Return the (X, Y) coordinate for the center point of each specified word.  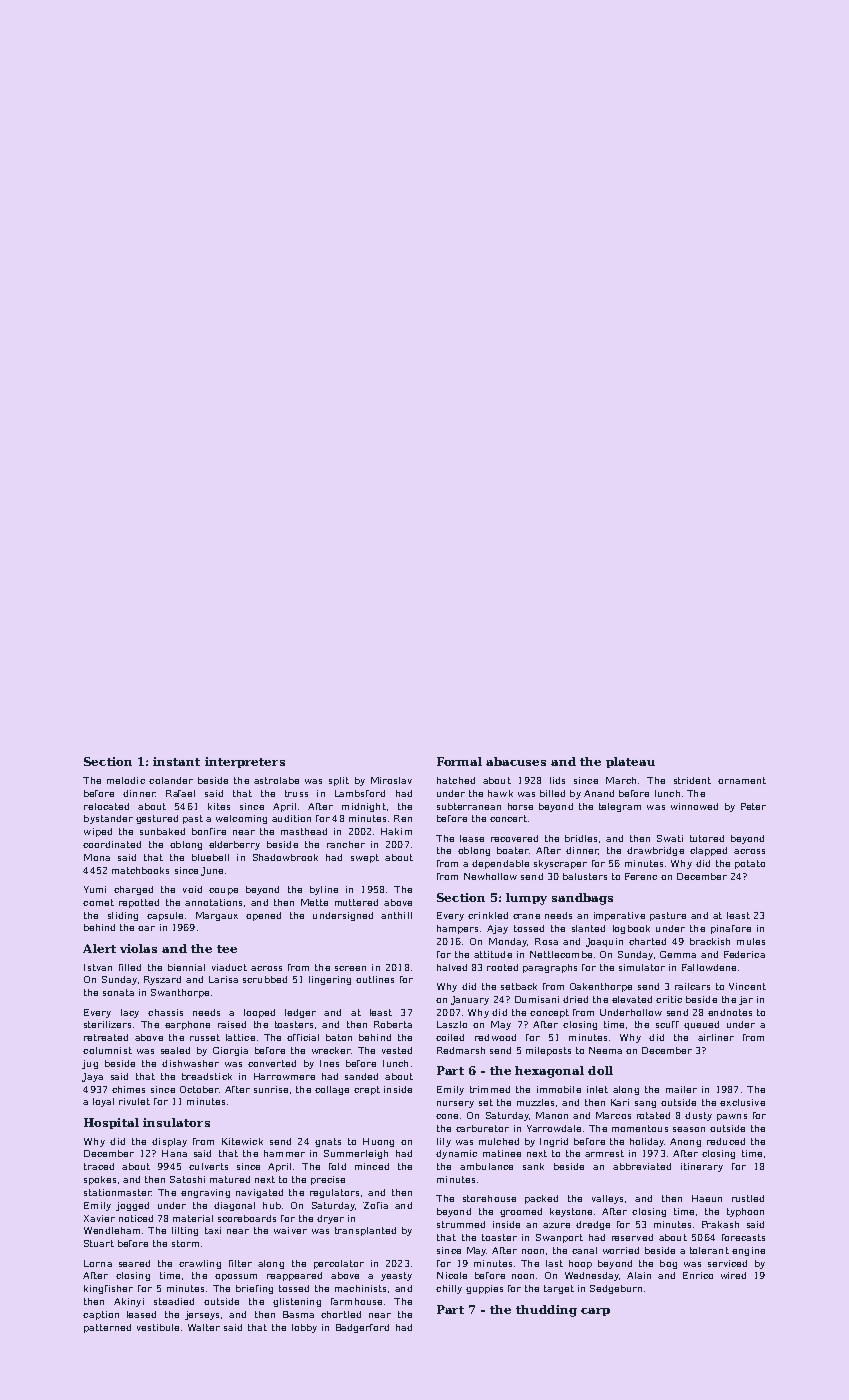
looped (259, 1013)
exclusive (742, 1102)
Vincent (747, 986)
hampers (457, 929)
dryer (330, 1219)
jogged (132, 1206)
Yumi (95, 889)
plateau (630, 762)
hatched (456, 780)
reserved (632, 1237)
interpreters (245, 762)
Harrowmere (284, 1076)
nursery (455, 1104)
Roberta (393, 1024)
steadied (174, 1301)
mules (751, 941)
